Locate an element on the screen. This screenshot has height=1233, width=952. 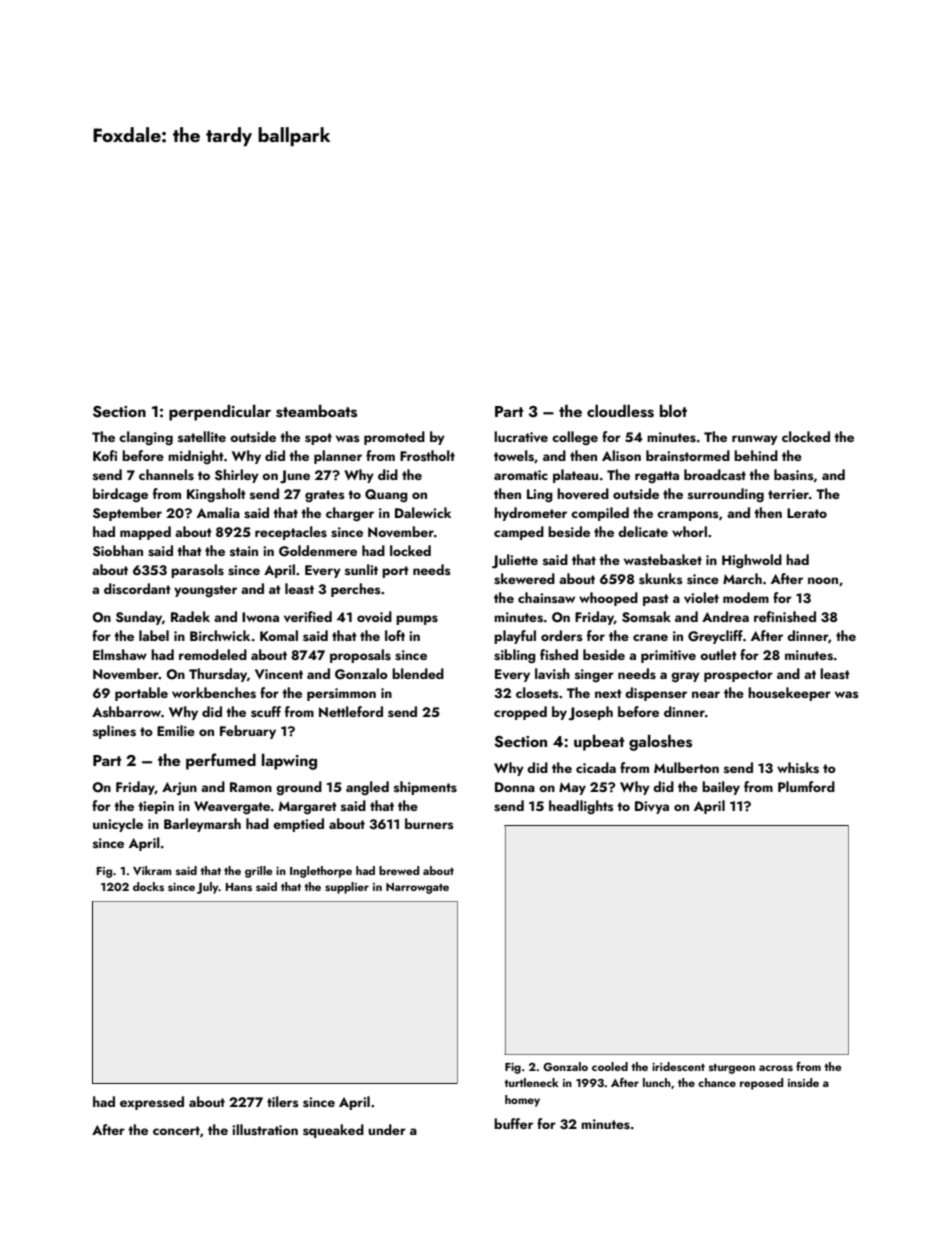
Iwona is located at coordinates (260, 617).
